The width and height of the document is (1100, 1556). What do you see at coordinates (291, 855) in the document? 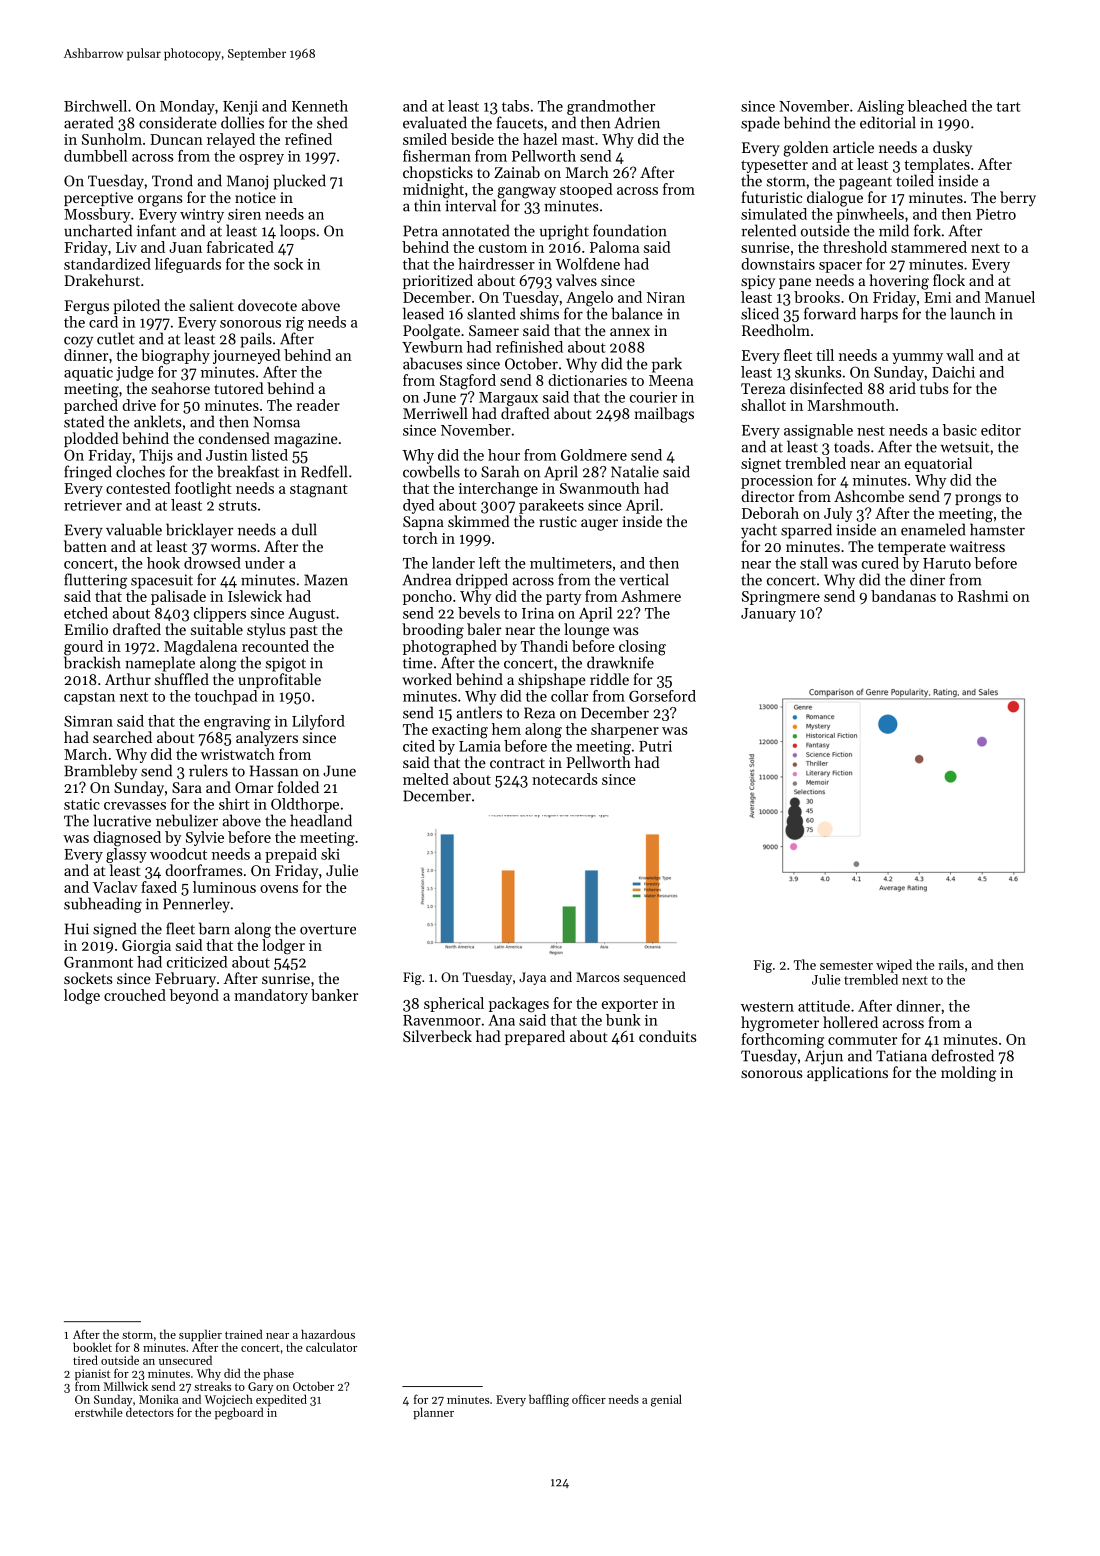
I see `prepaid` at bounding box center [291, 855].
